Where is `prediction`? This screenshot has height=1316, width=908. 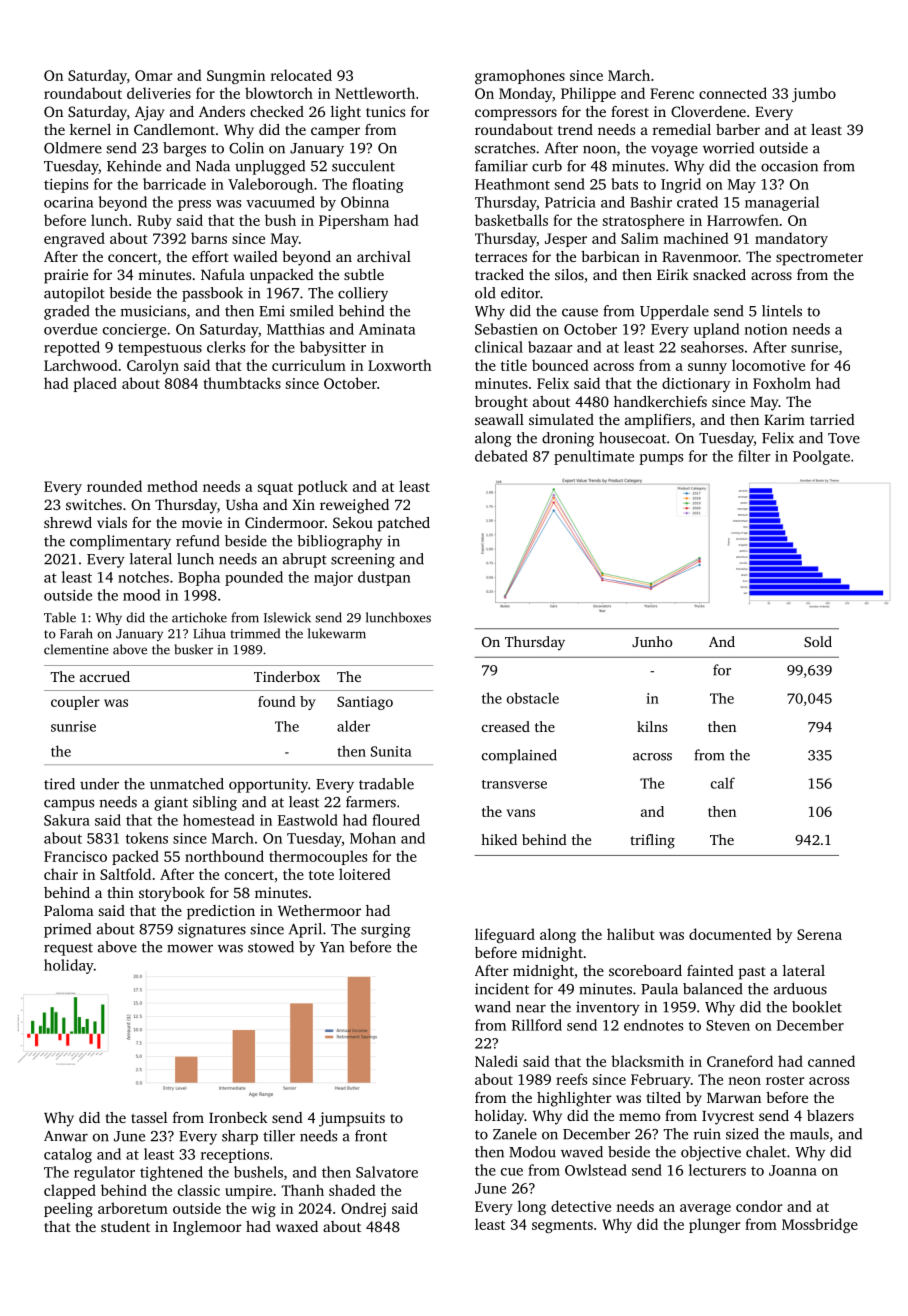 prediction is located at coordinates (221, 912).
